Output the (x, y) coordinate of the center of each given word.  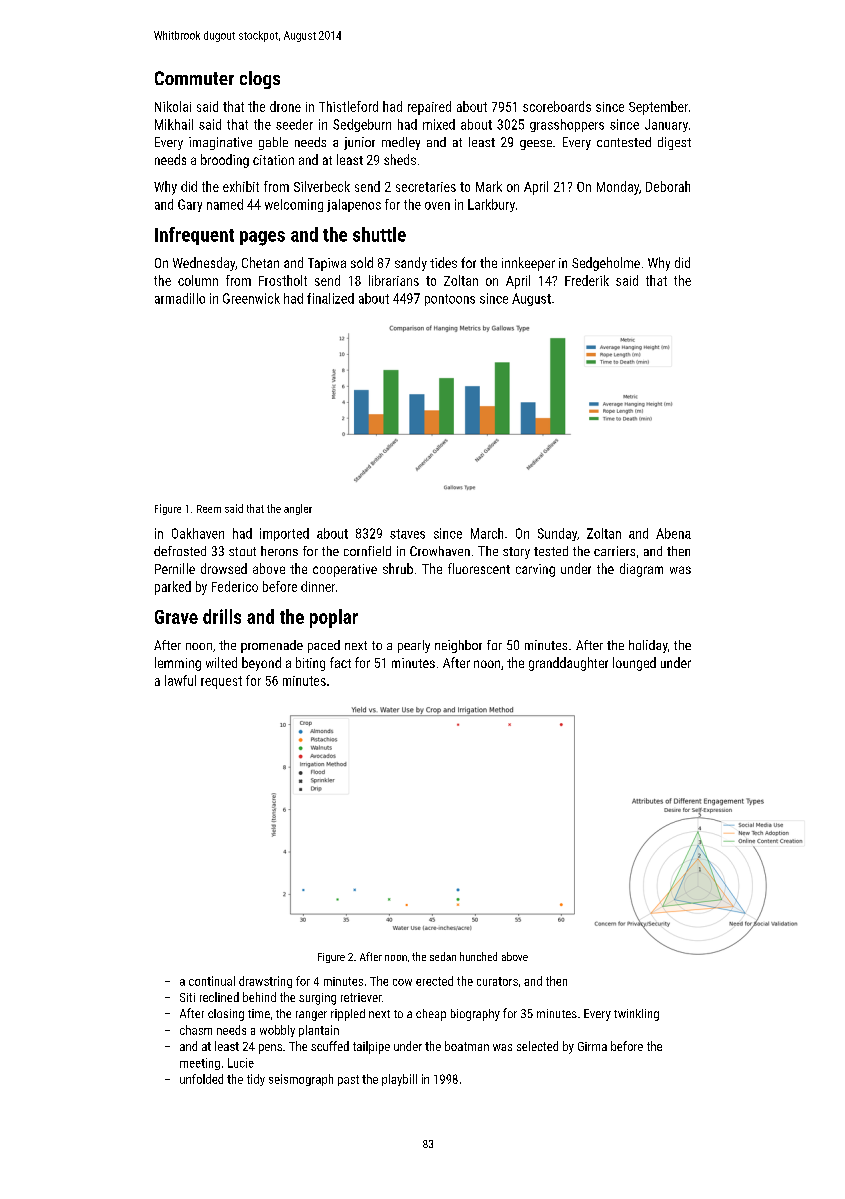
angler (298, 509)
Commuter (194, 78)
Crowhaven (440, 551)
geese (536, 145)
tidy (256, 1080)
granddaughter (568, 664)
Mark (489, 186)
